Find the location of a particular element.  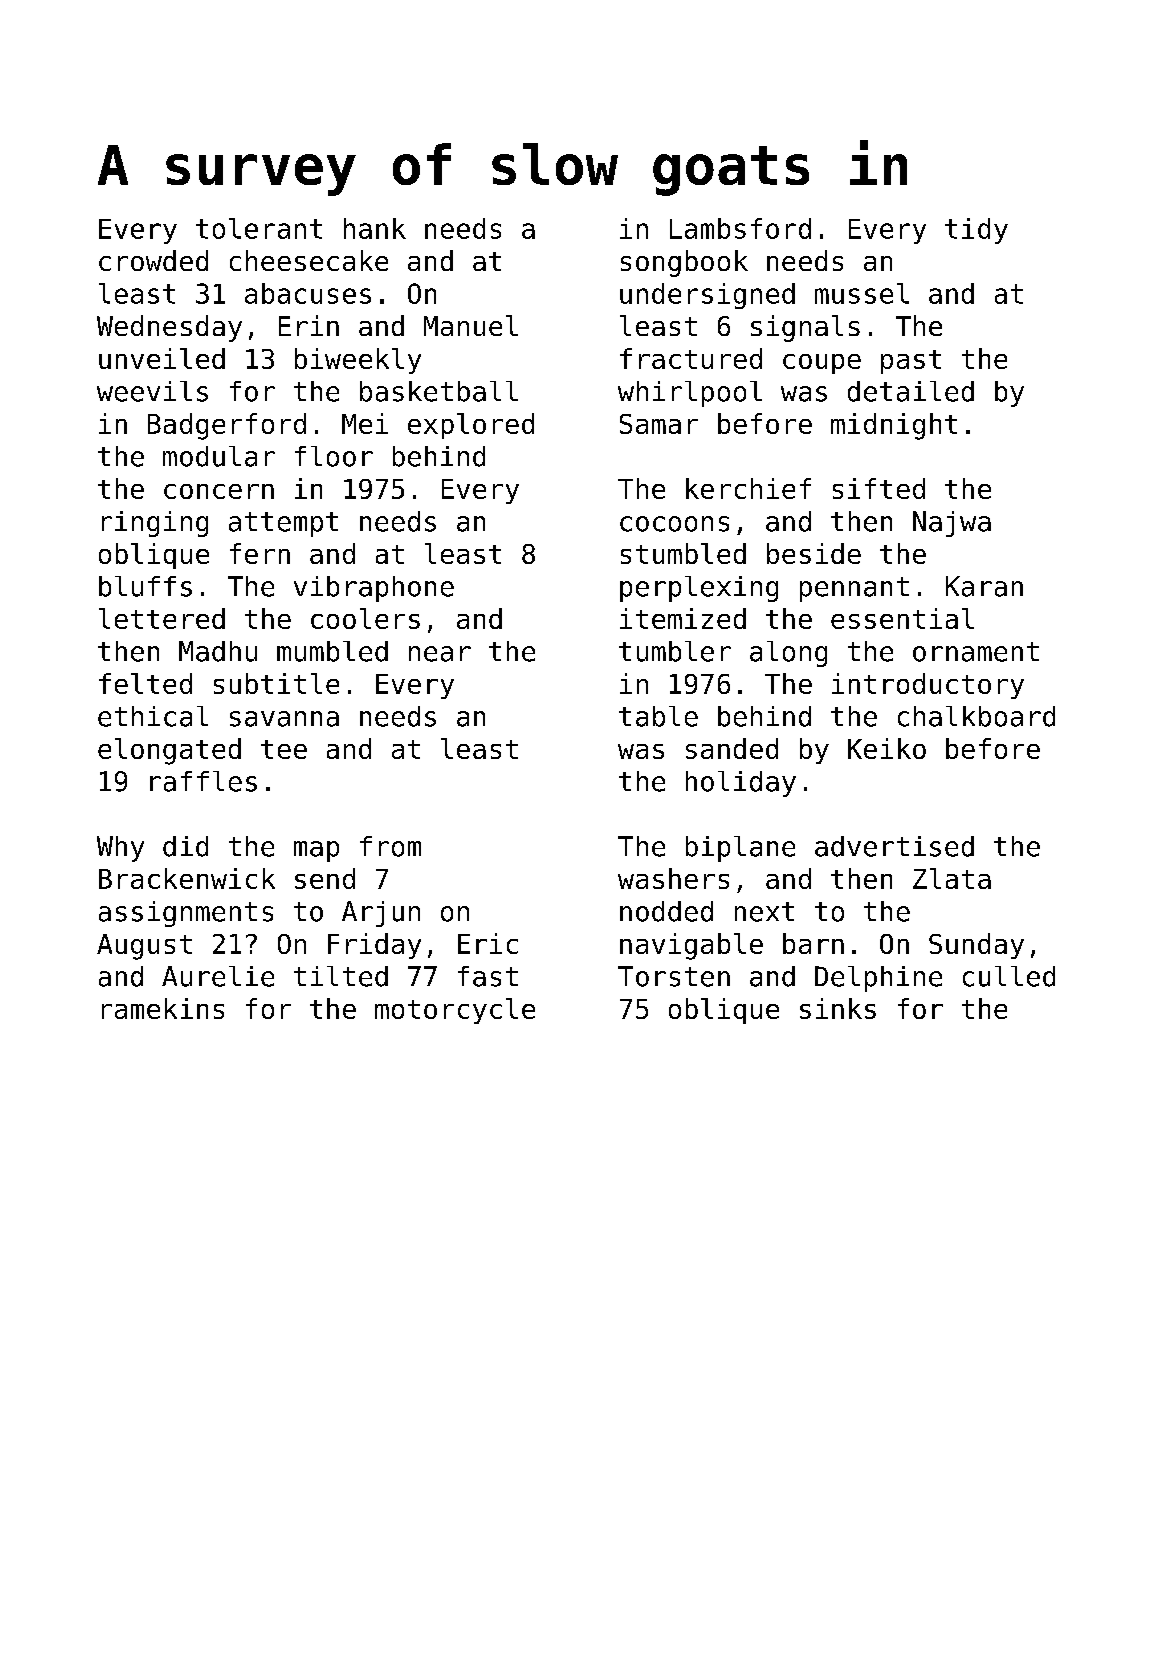

stumbled is located at coordinates (683, 553).
